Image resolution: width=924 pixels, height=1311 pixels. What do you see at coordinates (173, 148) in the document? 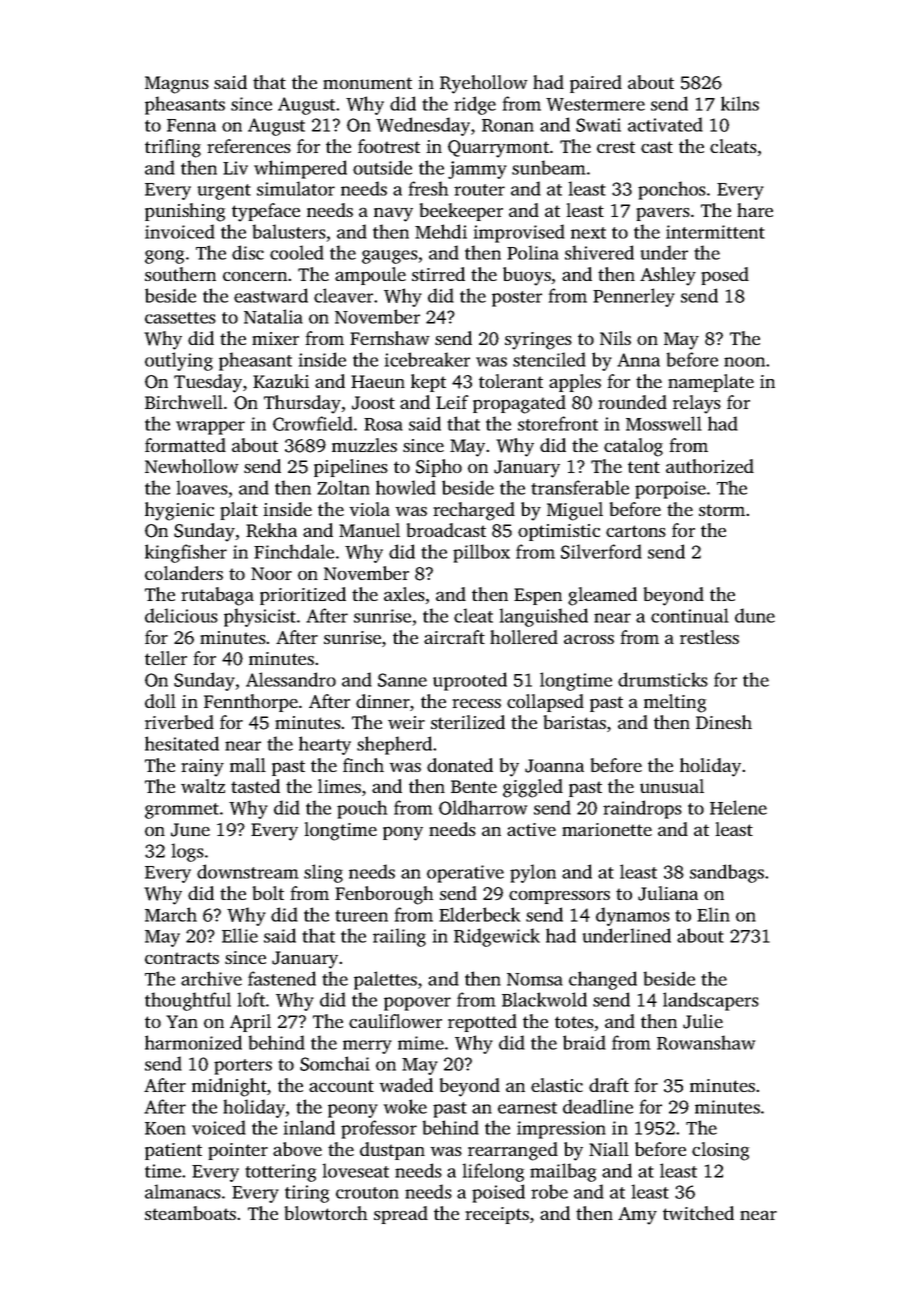
I see `trifling` at bounding box center [173, 148].
